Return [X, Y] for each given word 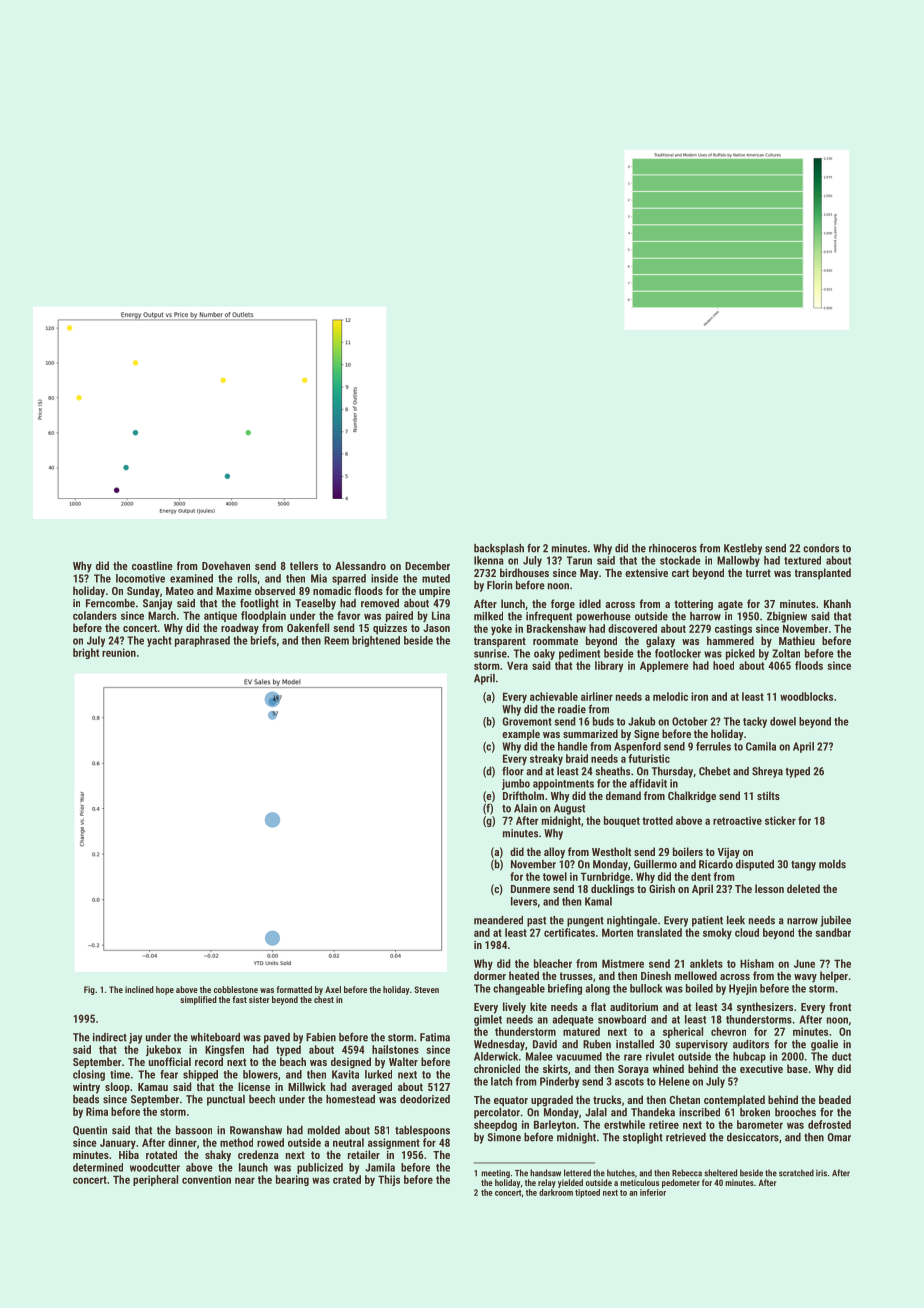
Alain [525, 808]
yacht [159, 641]
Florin [499, 585]
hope [165, 990]
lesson [769, 888]
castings [733, 629]
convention [206, 1179]
